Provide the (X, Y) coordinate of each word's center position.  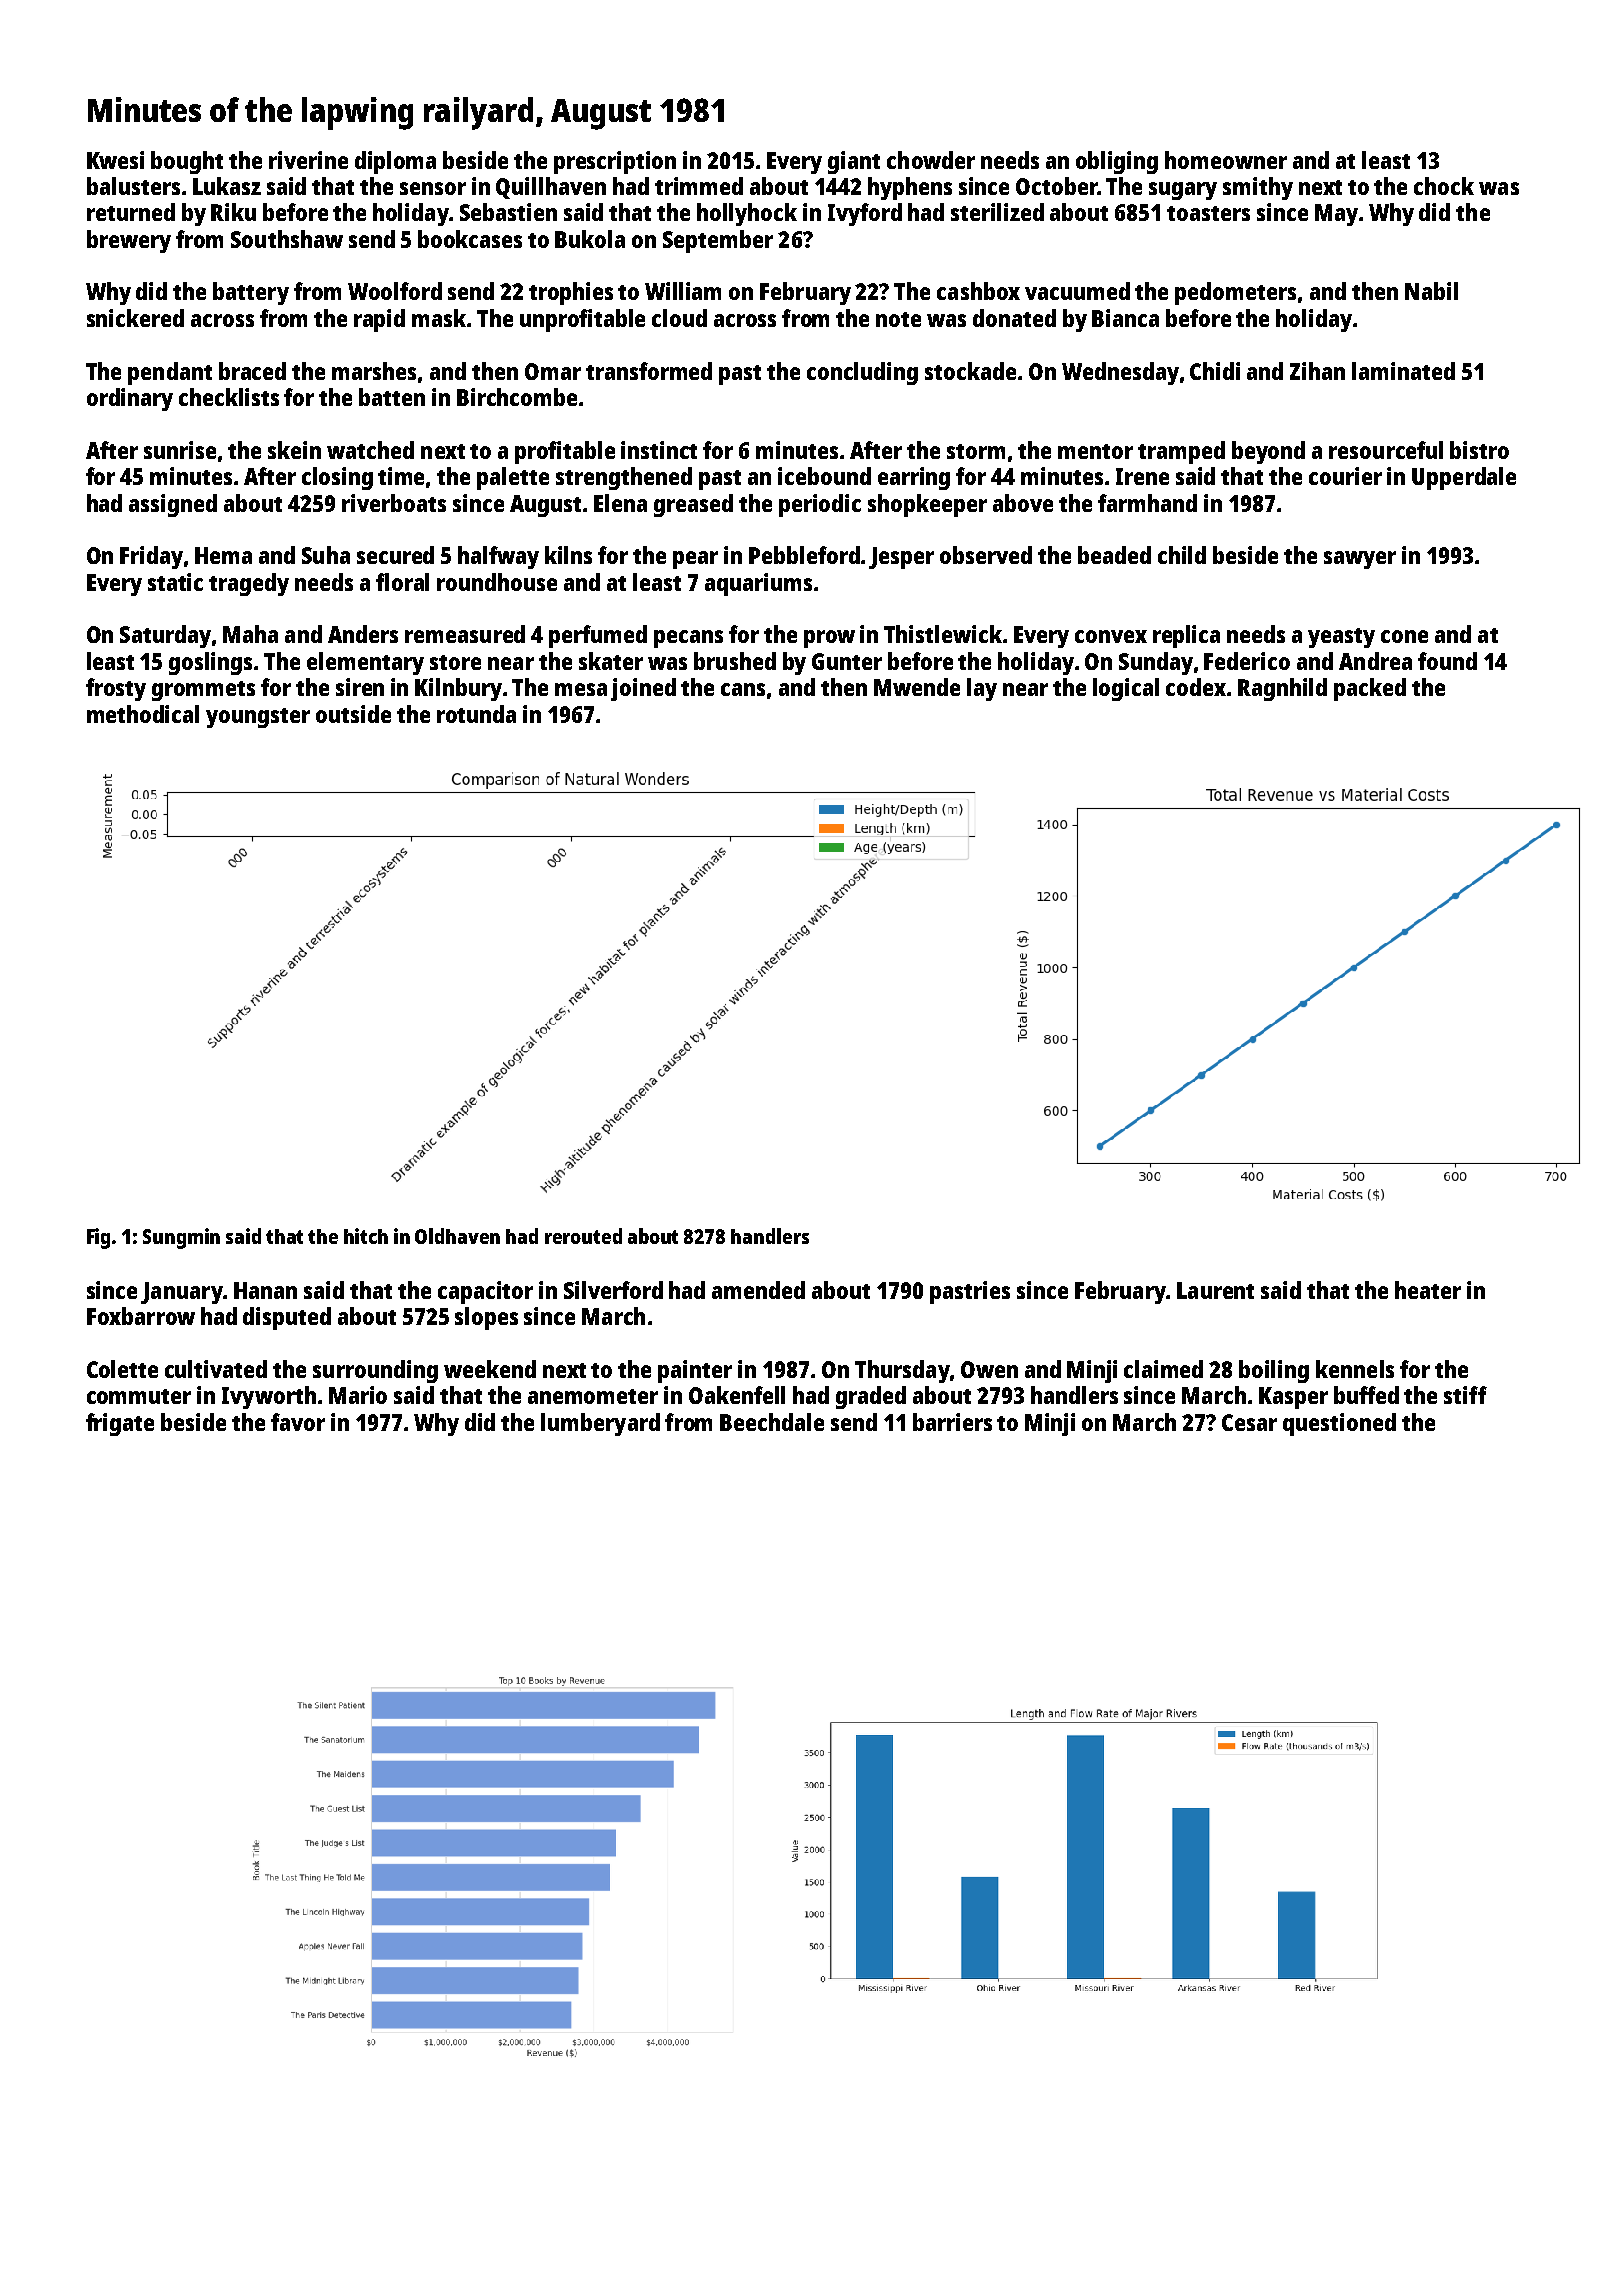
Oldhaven (457, 1236)
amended (758, 1290)
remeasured (465, 634)
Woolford (395, 291)
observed (986, 555)
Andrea (1375, 661)
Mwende (917, 687)
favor (298, 1422)
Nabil (1431, 291)
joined (643, 689)
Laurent (1215, 1290)
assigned (173, 505)
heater (1428, 1290)
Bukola (590, 239)
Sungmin (181, 1238)
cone (1404, 636)
